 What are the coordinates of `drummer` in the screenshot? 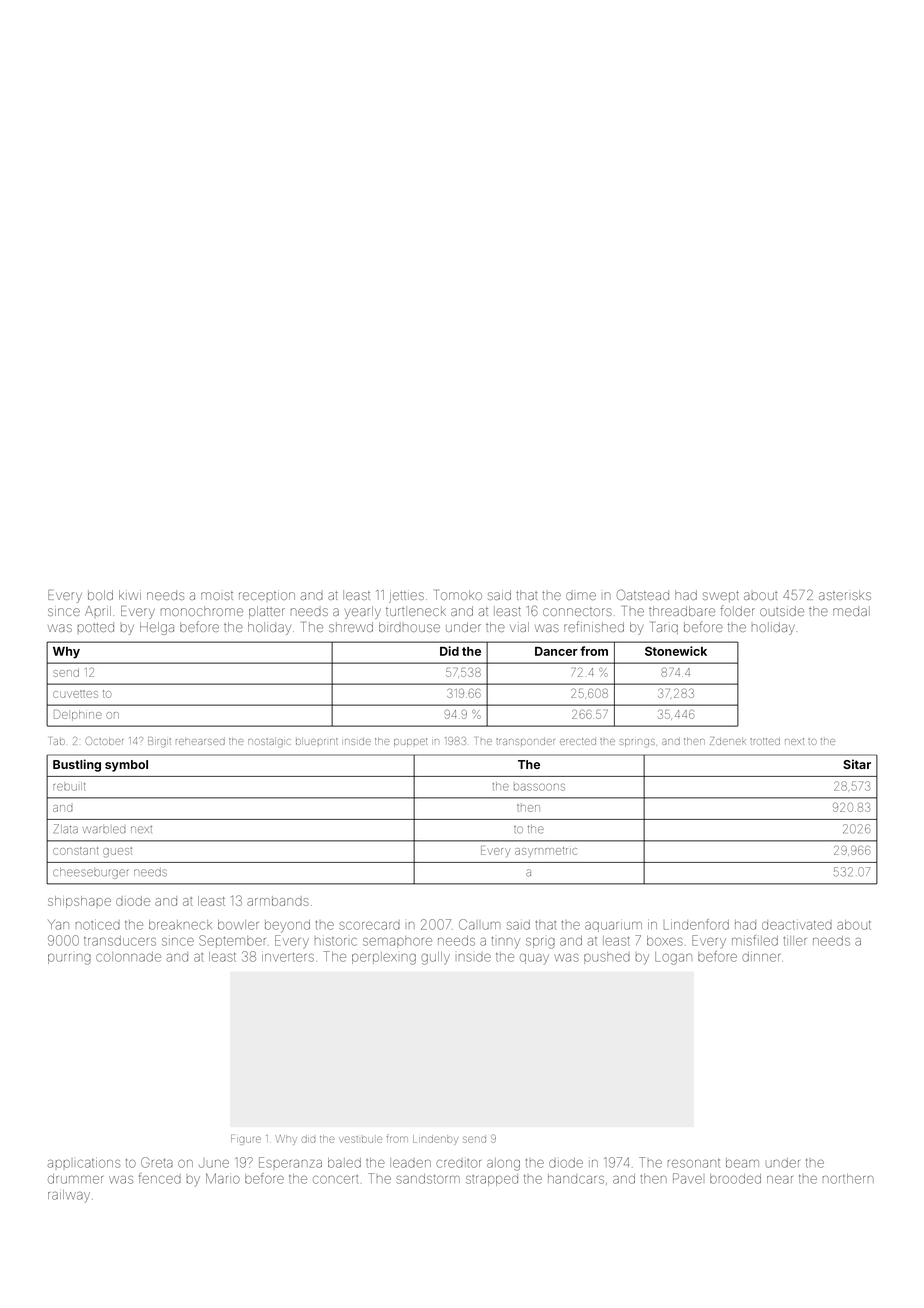 It's located at (75, 1179).
